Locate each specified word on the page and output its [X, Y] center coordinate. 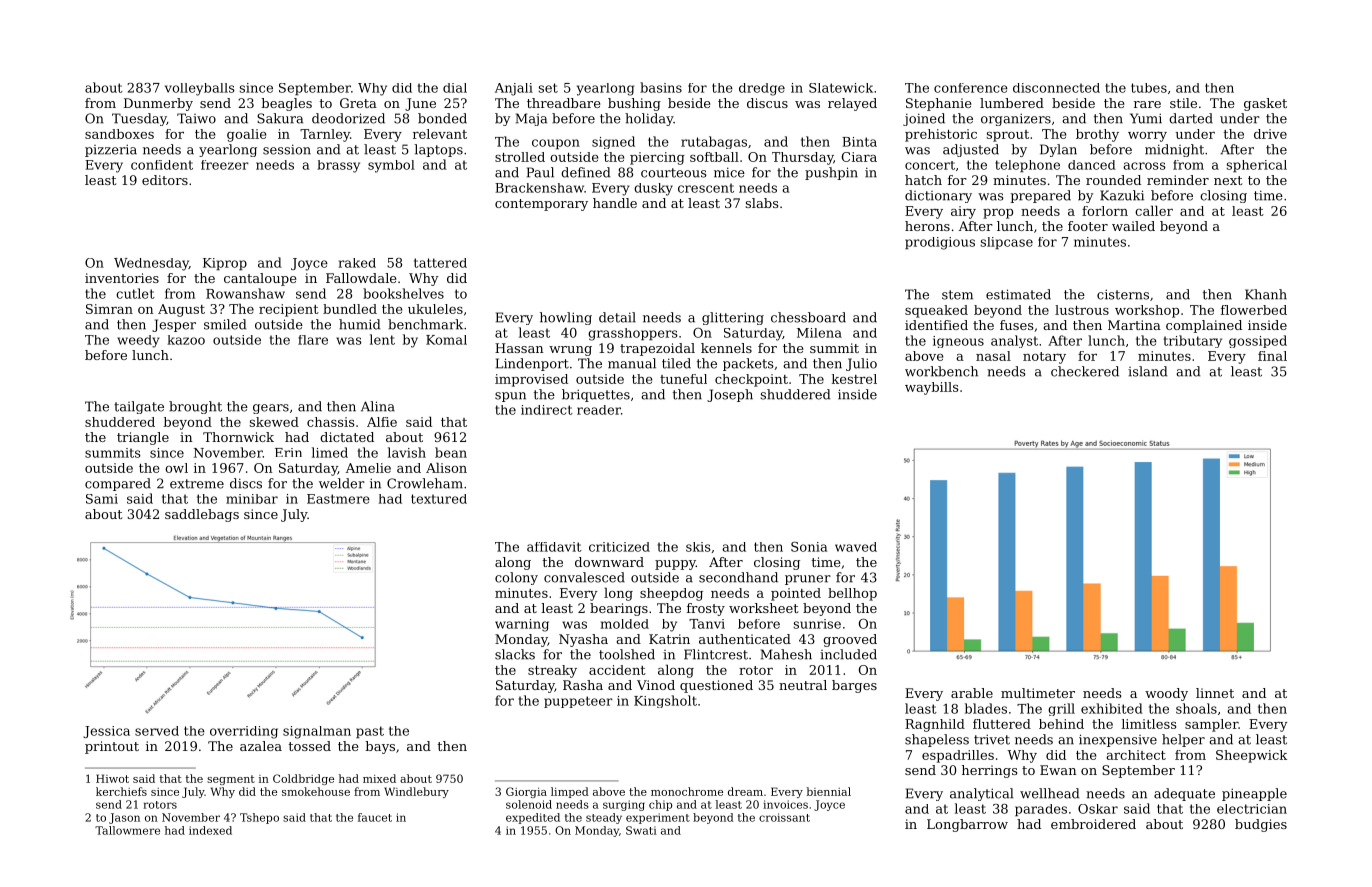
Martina [1134, 325]
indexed [210, 830]
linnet [1215, 693]
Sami [102, 499]
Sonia [809, 547]
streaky [552, 671]
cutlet [135, 293]
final [1272, 356]
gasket [1265, 104]
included [848, 654]
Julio [861, 364]
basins [661, 87]
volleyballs [200, 89]
